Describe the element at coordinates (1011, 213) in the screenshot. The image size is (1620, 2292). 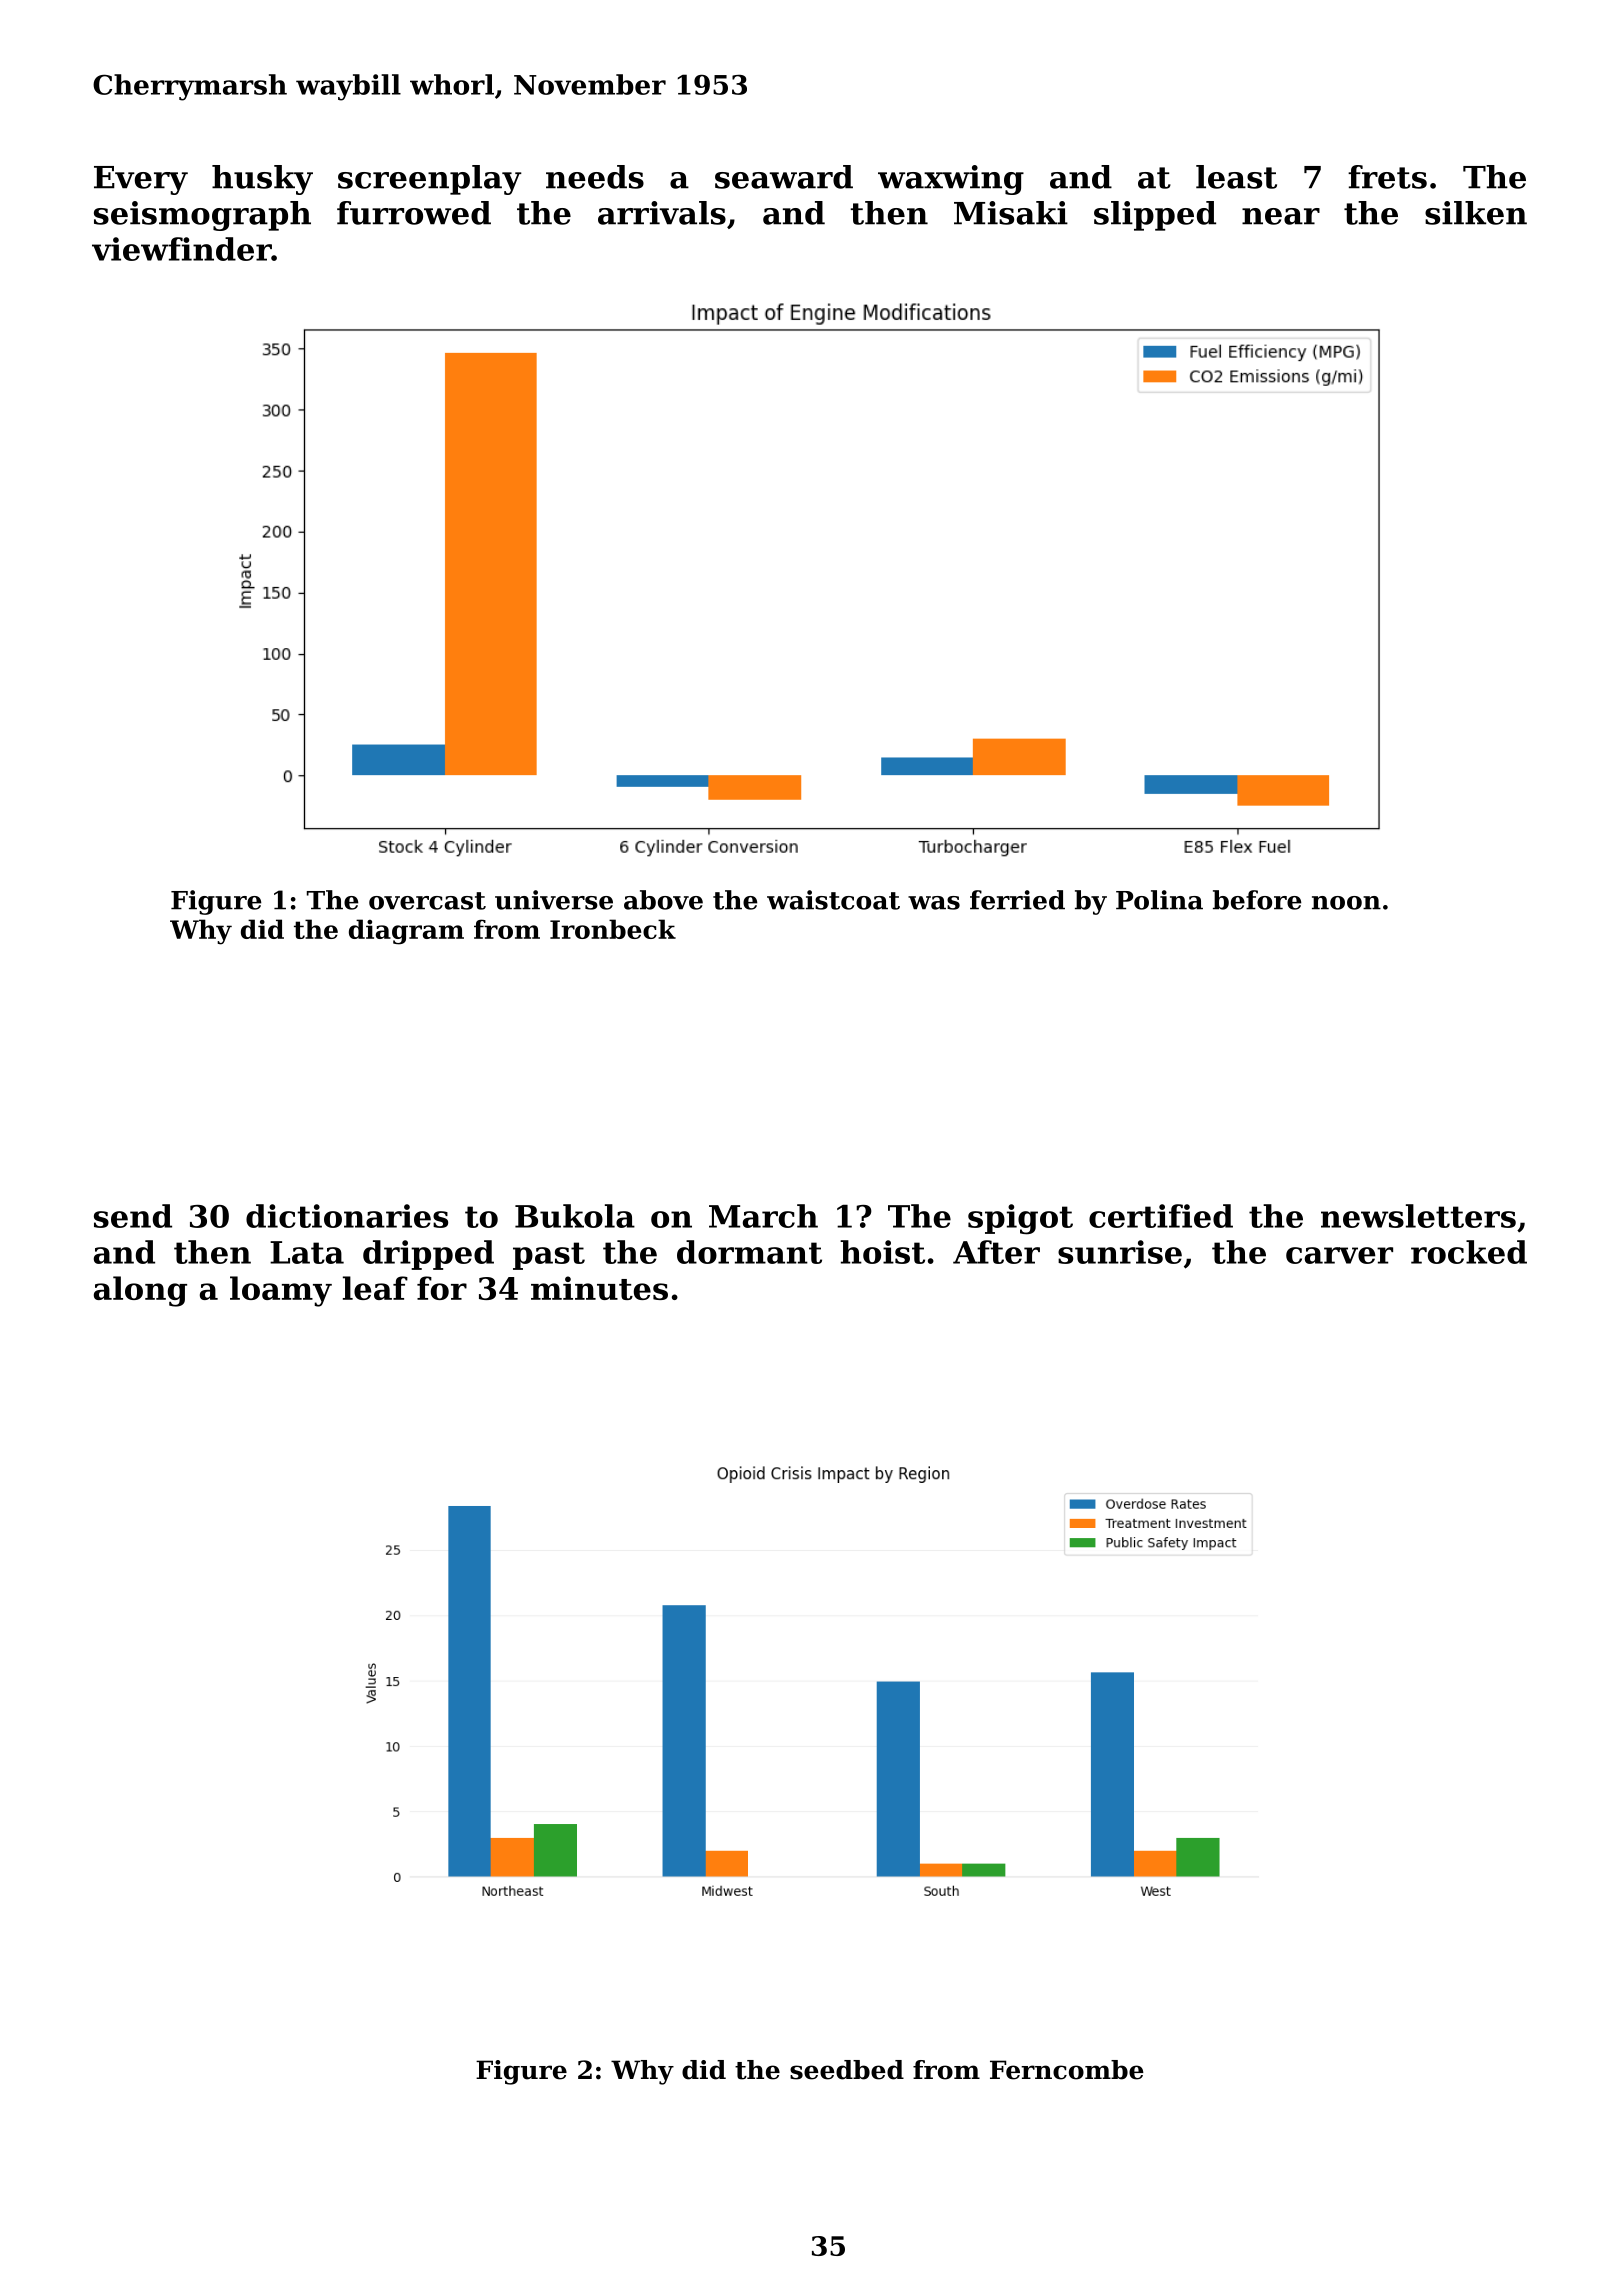
I see `Misaki` at that location.
